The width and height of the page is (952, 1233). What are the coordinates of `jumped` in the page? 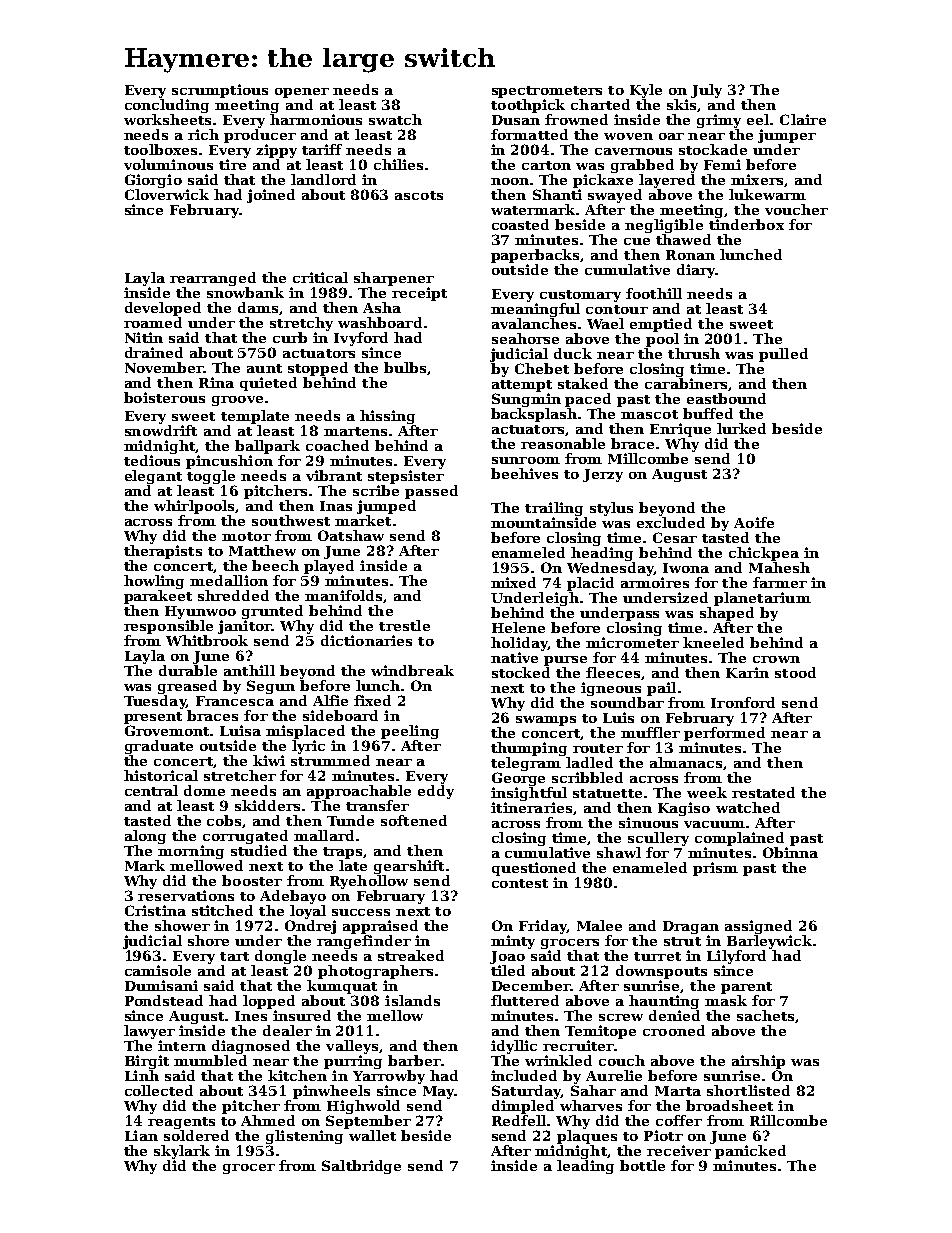 It's located at (386, 507).
